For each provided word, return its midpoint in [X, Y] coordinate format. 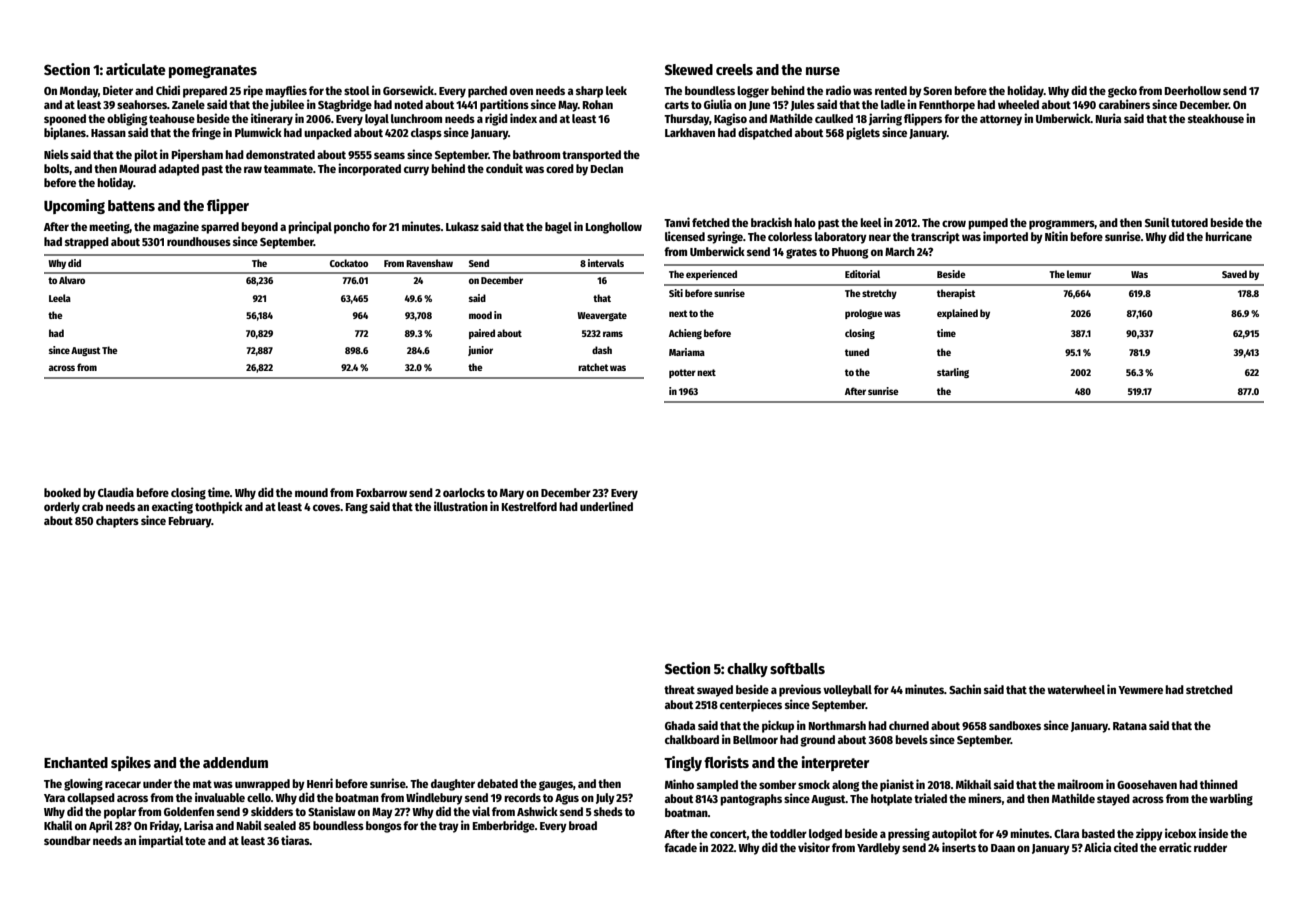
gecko [1122, 92]
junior [480, 351]
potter [682, 373]
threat [679, 689]
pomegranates [213, 71]
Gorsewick [408, 90]
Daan [1003, 848]
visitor [814, 847]
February [190, 522]
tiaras [295, 840]
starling [953, 373]
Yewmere [1140, 690]
